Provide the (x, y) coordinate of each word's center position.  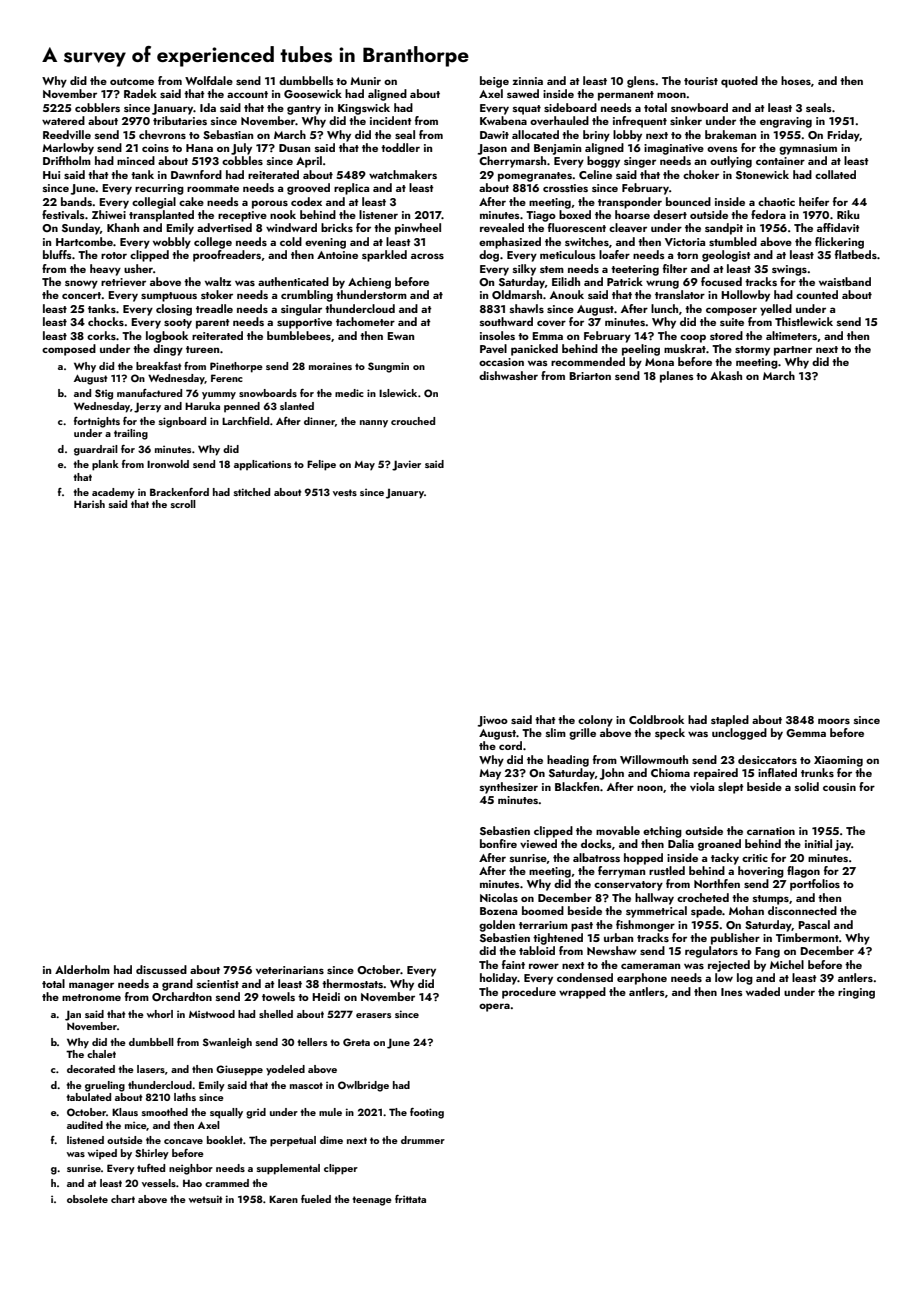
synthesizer (509, 788)
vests (345, 492)
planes (677, 377)
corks (101, 335)
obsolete (87, 1199)
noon (650, 788)
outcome (132, 81)
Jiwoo (493, 721)
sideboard (570, 107)
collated (835, 174)
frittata (410, 1199)
